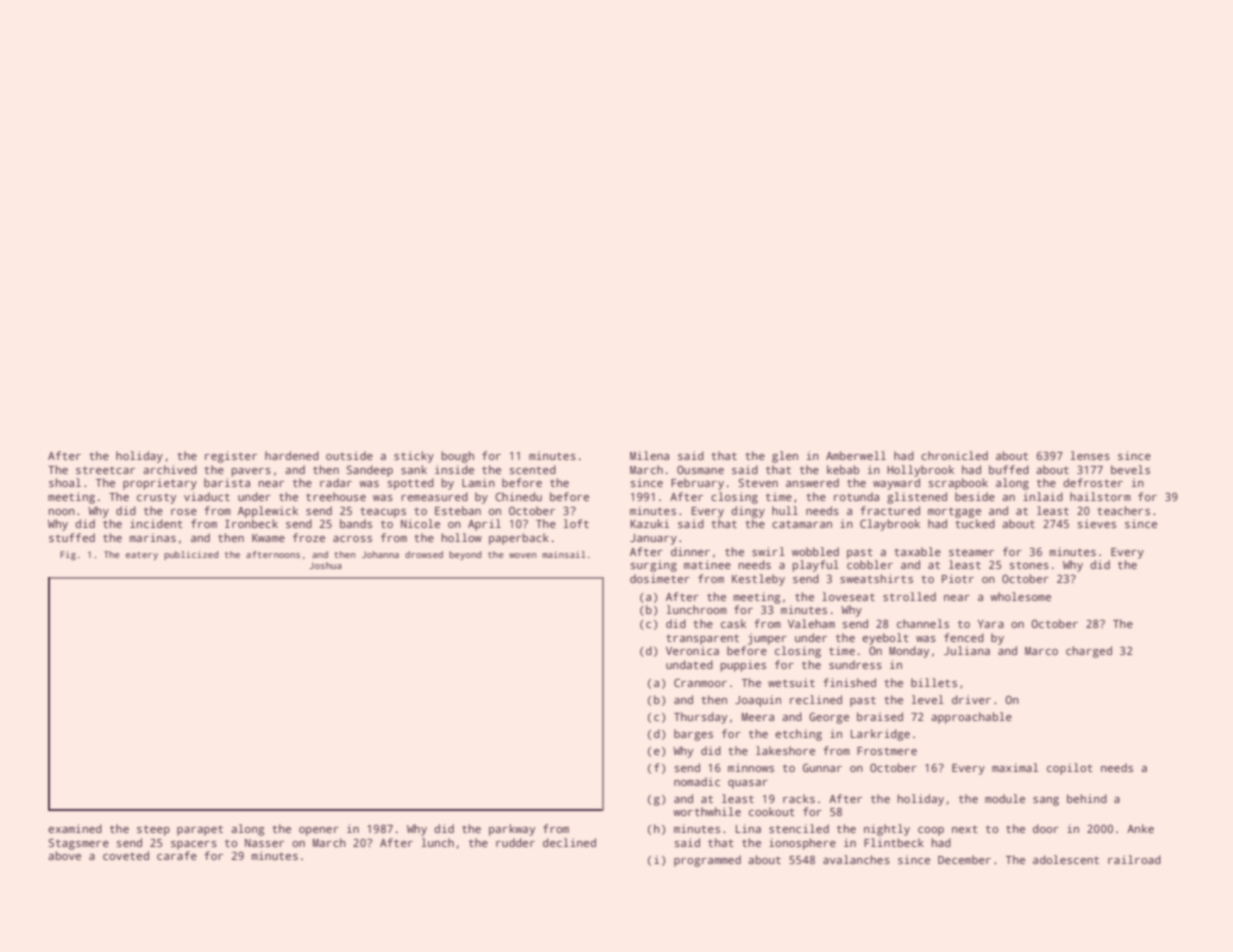 The image size is (1233, 952). Describe the element at coordinates (880, 735) in the document. I see `Larkridge` at that location.
